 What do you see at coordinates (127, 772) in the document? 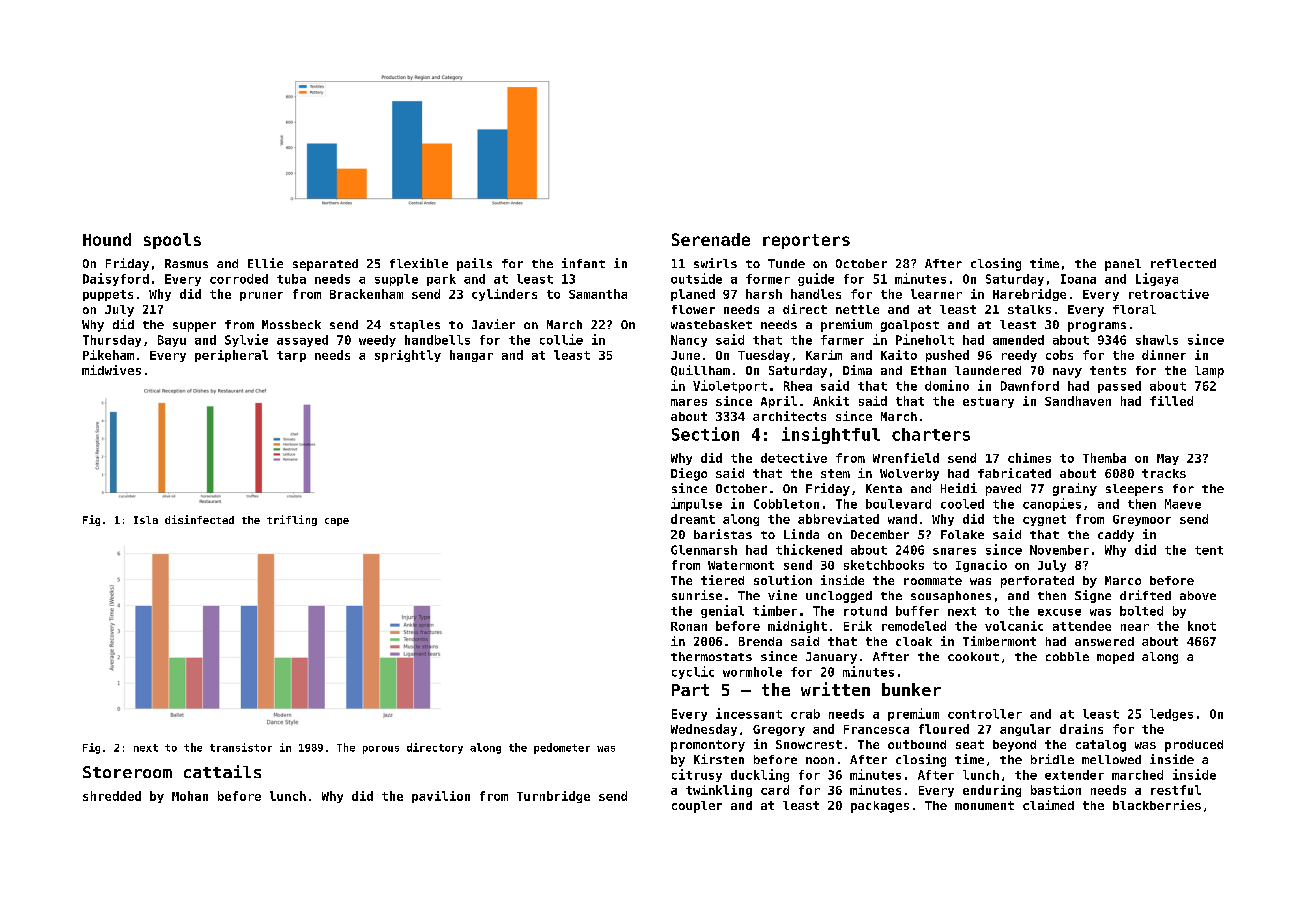
I see `Storeroom` at bounding box center [127, 772].
